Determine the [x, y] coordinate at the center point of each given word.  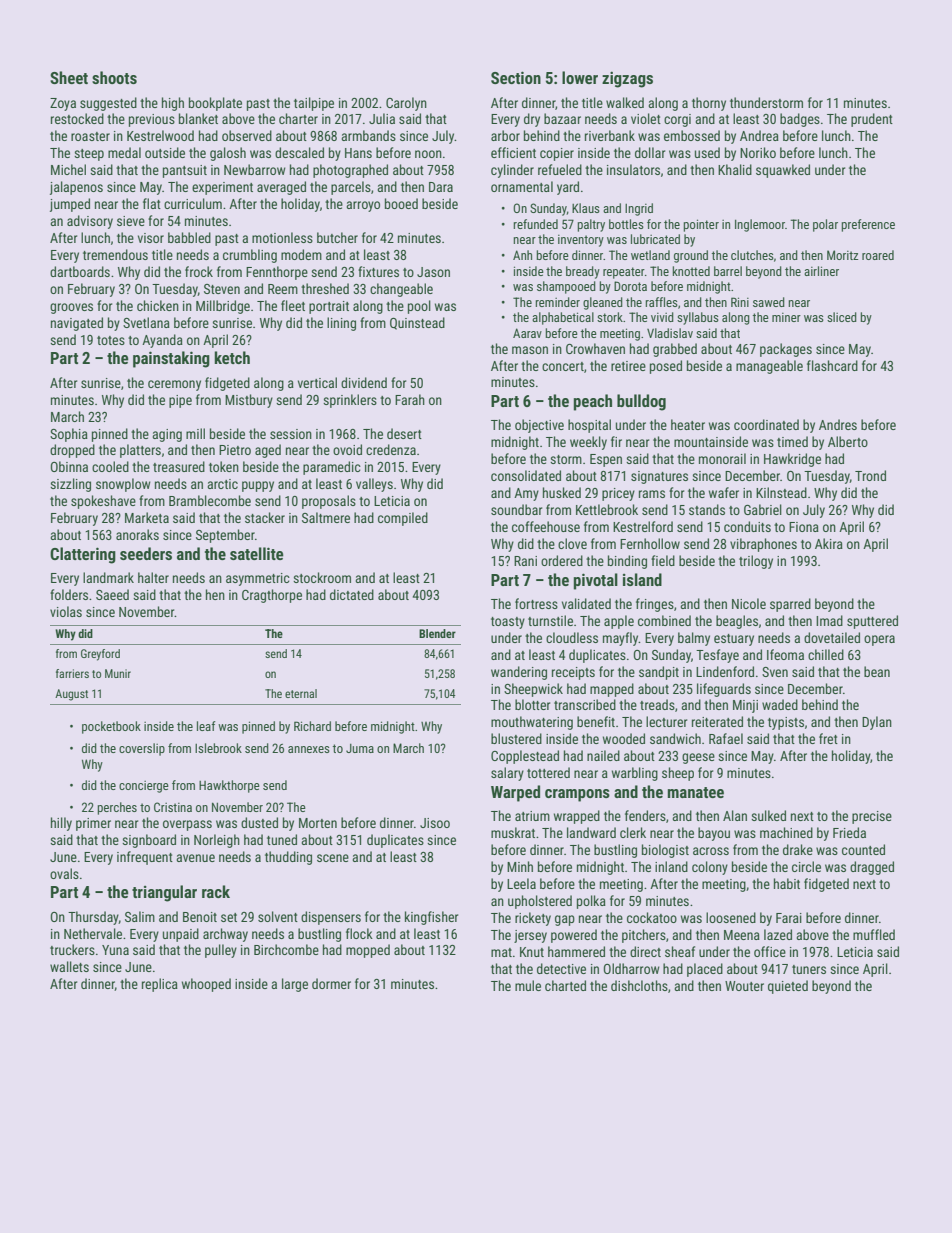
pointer [701, 225]
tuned [282, 839]
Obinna [69, 466]
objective [539, 426]
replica [160, 985]
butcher [337, 237]
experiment [222, 188]
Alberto [848, 441]
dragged [872, 868]
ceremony [174, 385]
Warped [515, 793]
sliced [842, 317]
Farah [410, 399]
